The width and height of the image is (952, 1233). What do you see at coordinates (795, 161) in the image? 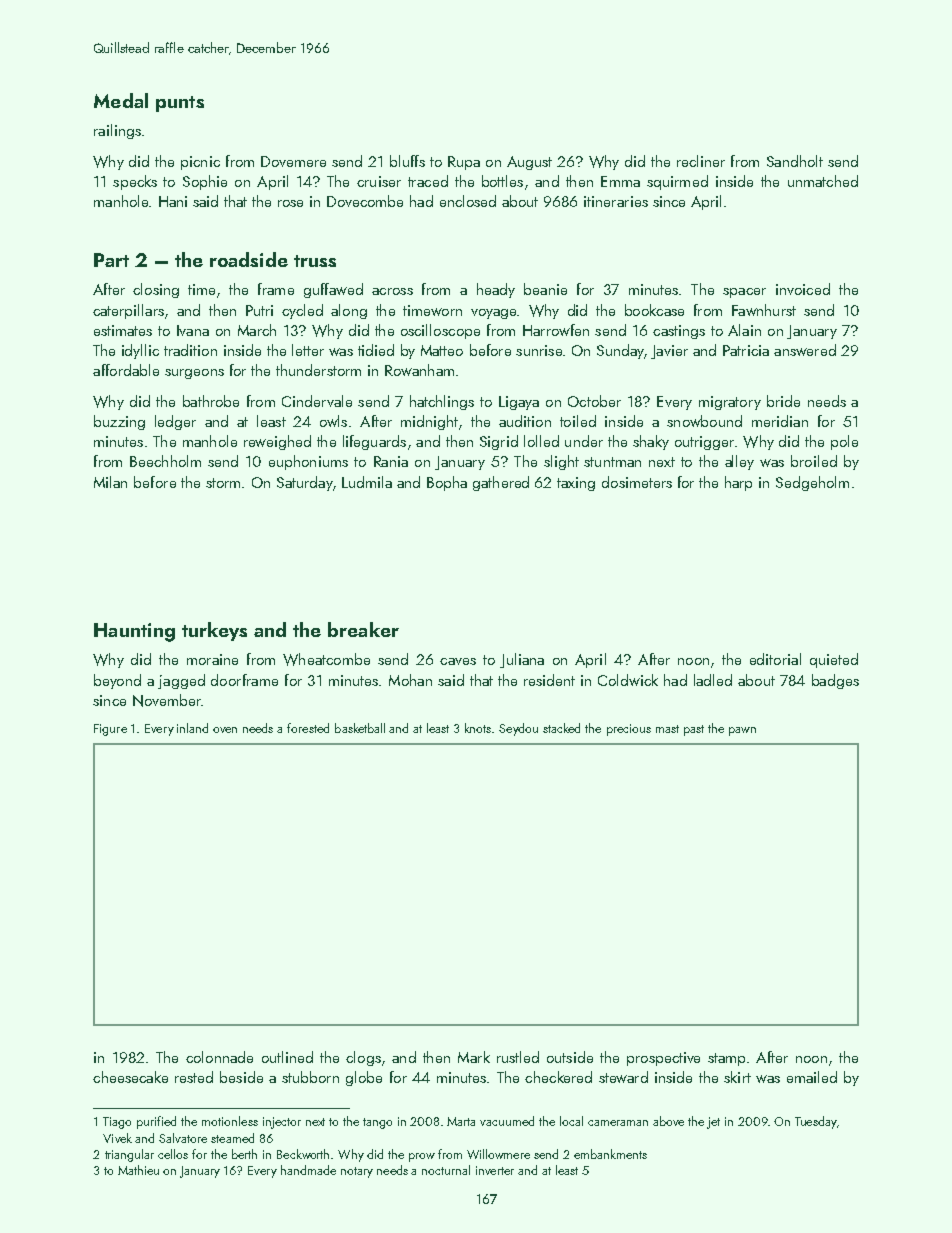
I see `Sandholt` at bounding box center [795, 161].
